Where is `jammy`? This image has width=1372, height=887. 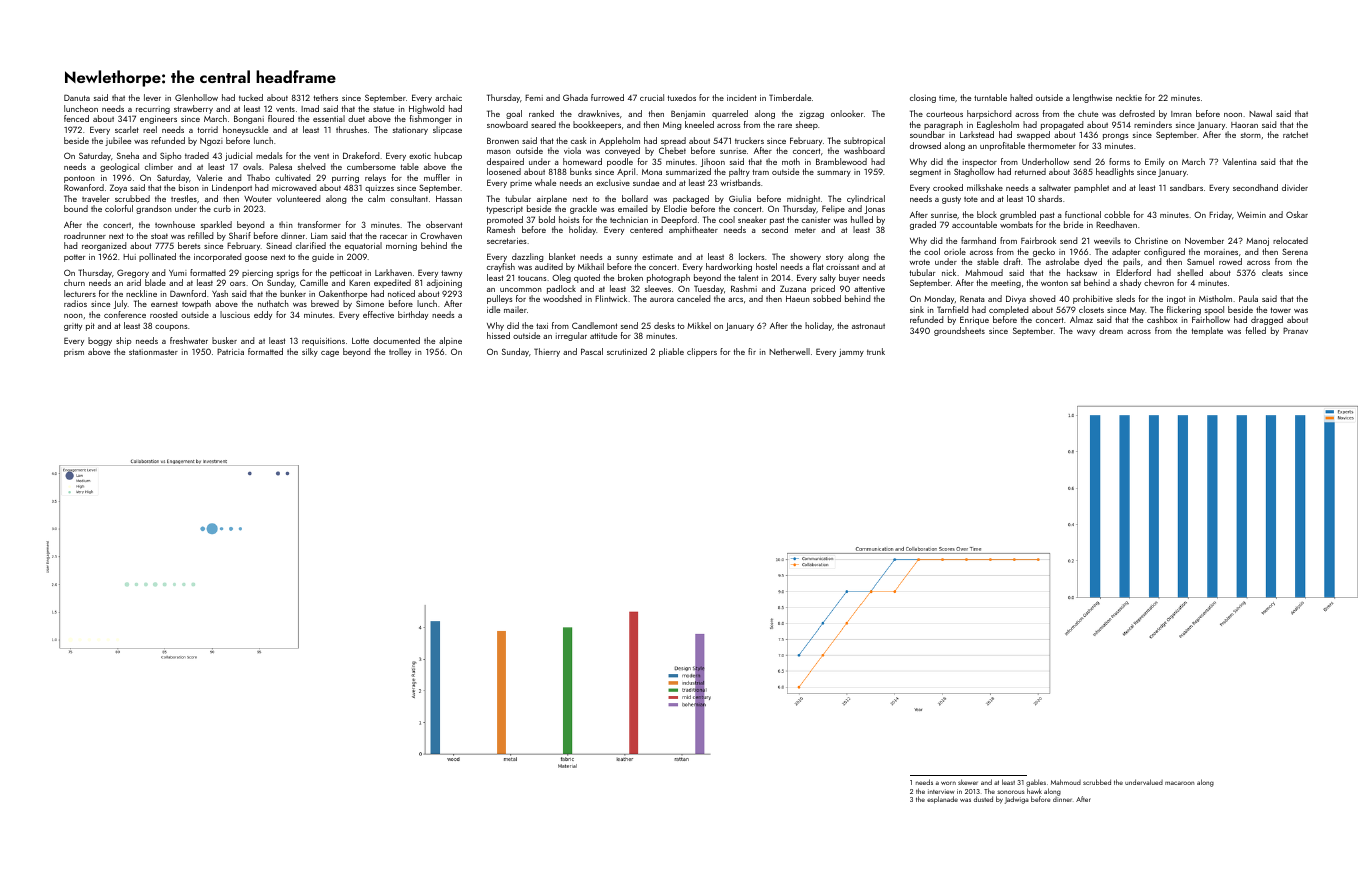
jammy is located at coordinates (851, 353).
